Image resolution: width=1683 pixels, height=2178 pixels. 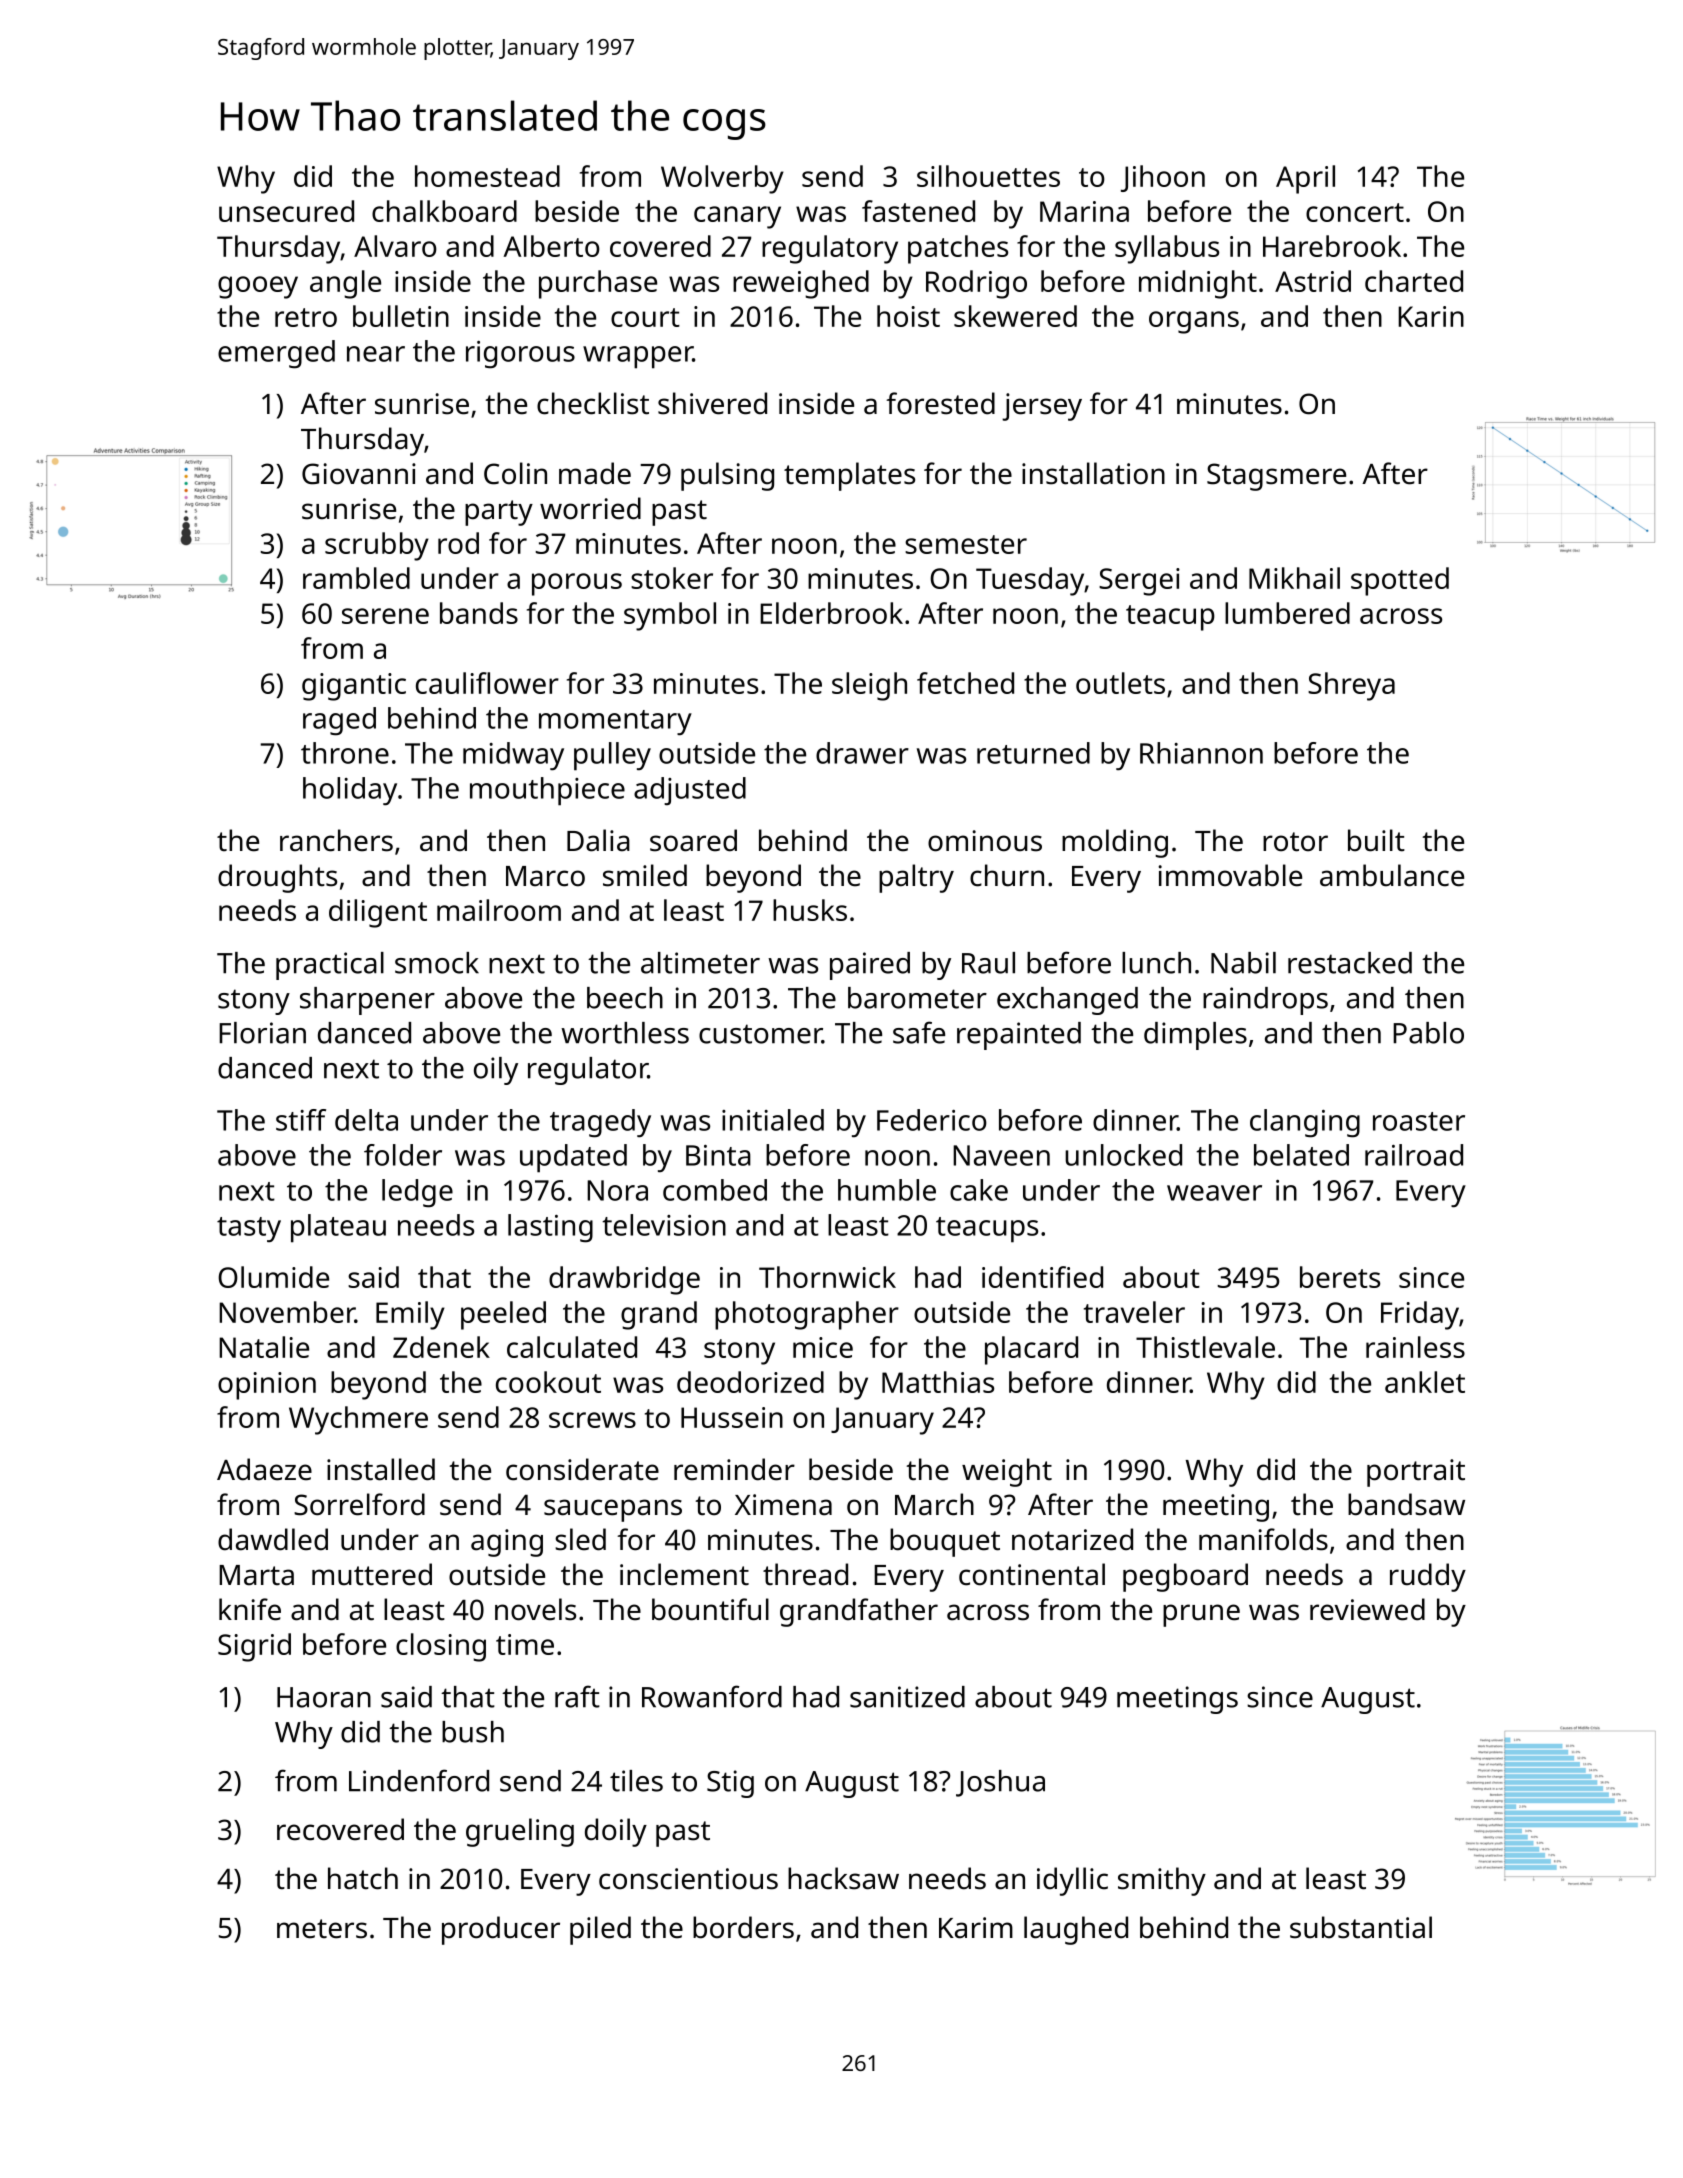 I want to click on Karim, so click(x=976, y=1928).
